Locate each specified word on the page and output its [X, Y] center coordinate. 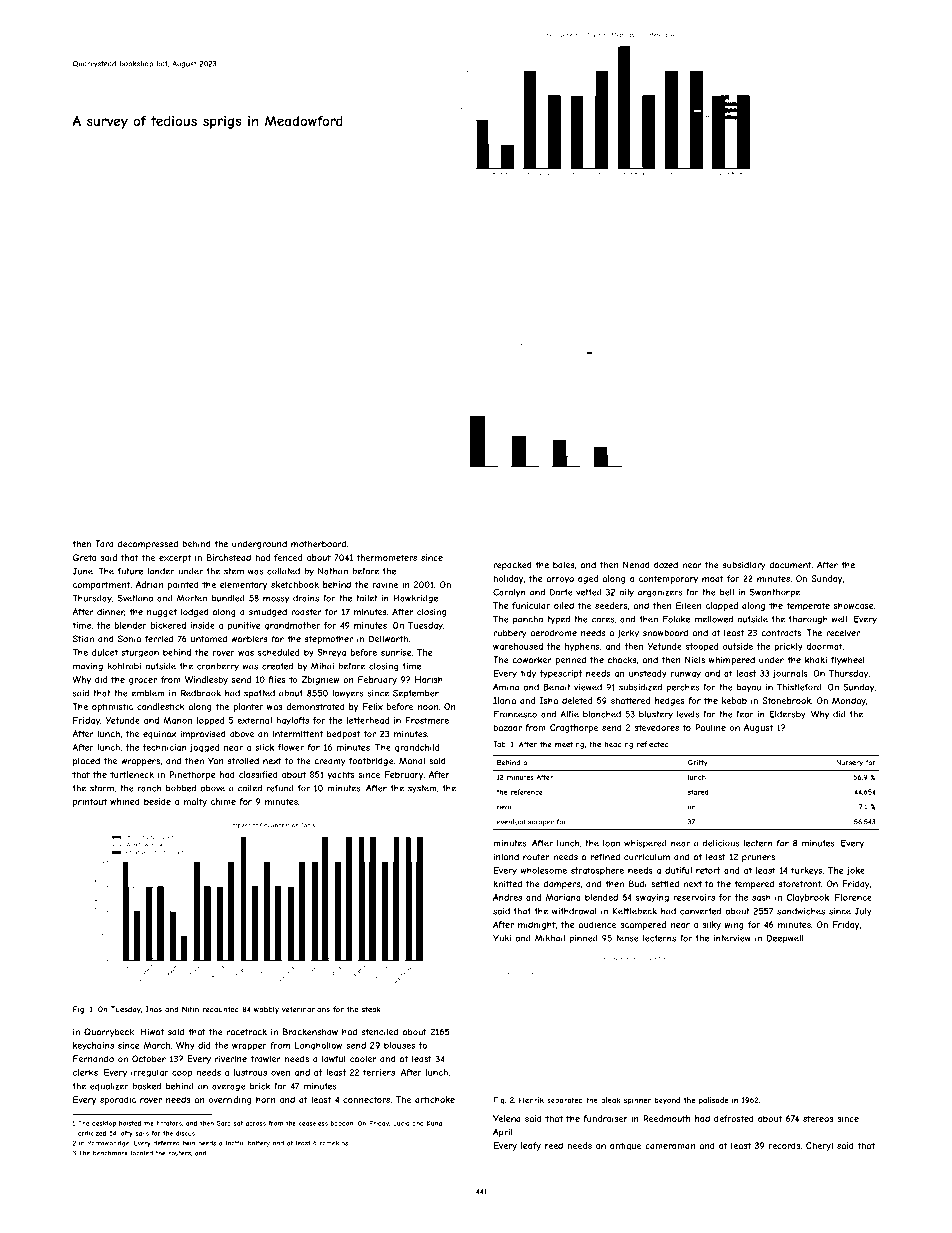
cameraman [670, 1146]
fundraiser [605, 1118]
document [790, 565]
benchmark [110, 1153]
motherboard [318, 544]
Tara [104, 543]
